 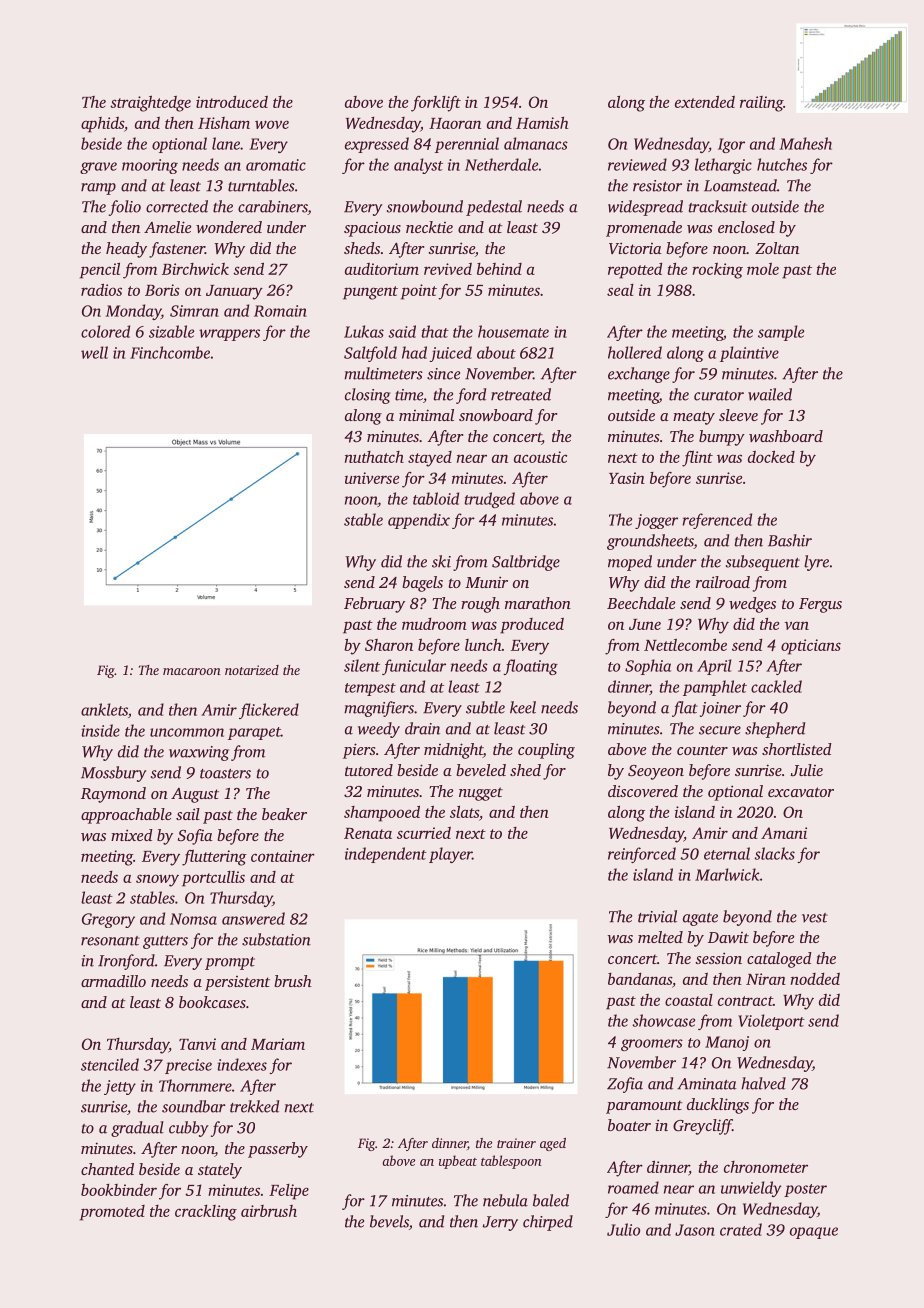 I want to click on aphids, so click(x=102, y=125).
